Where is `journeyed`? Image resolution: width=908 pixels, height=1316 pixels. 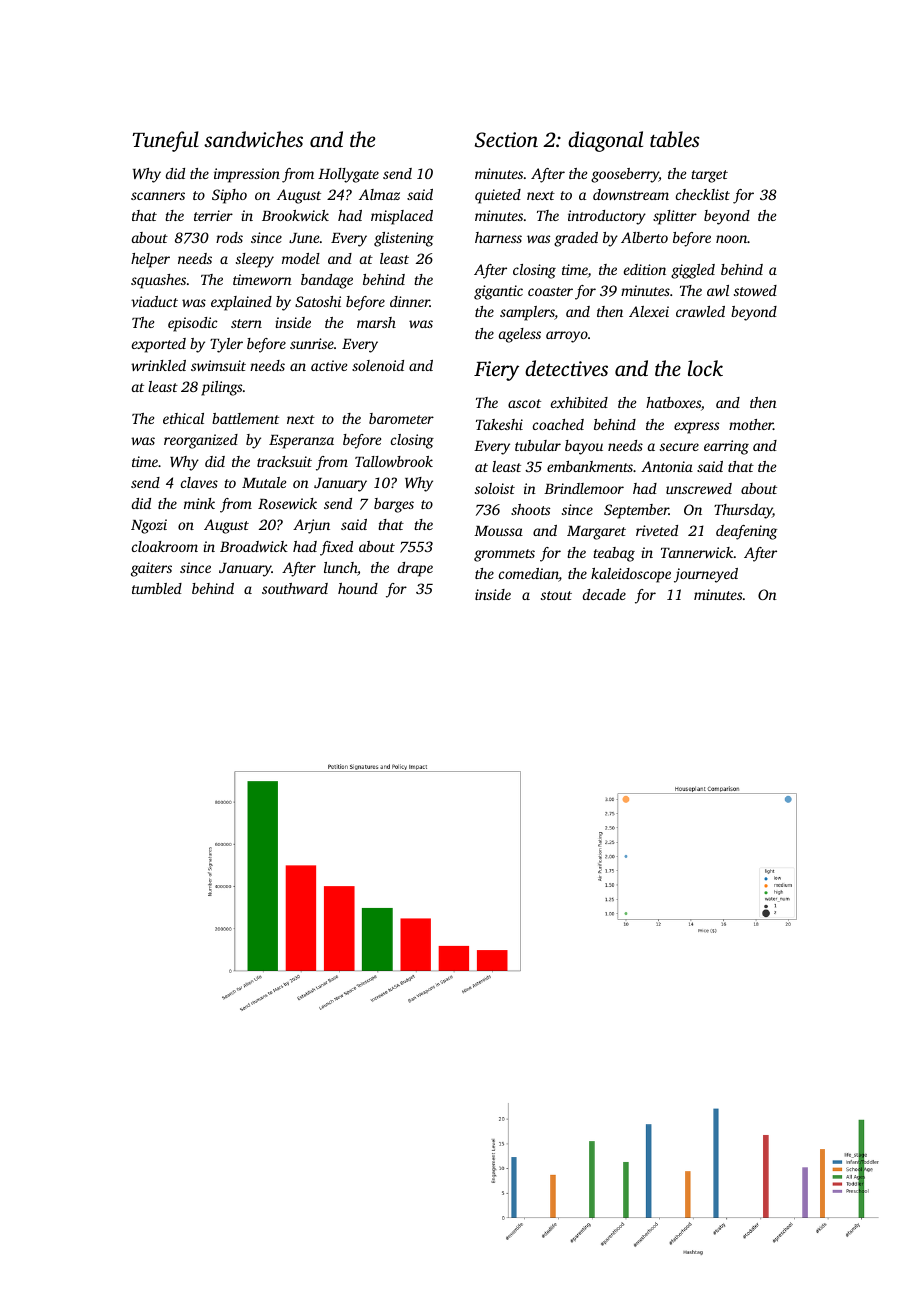
journeyed is located at coordinates (706, 575).
